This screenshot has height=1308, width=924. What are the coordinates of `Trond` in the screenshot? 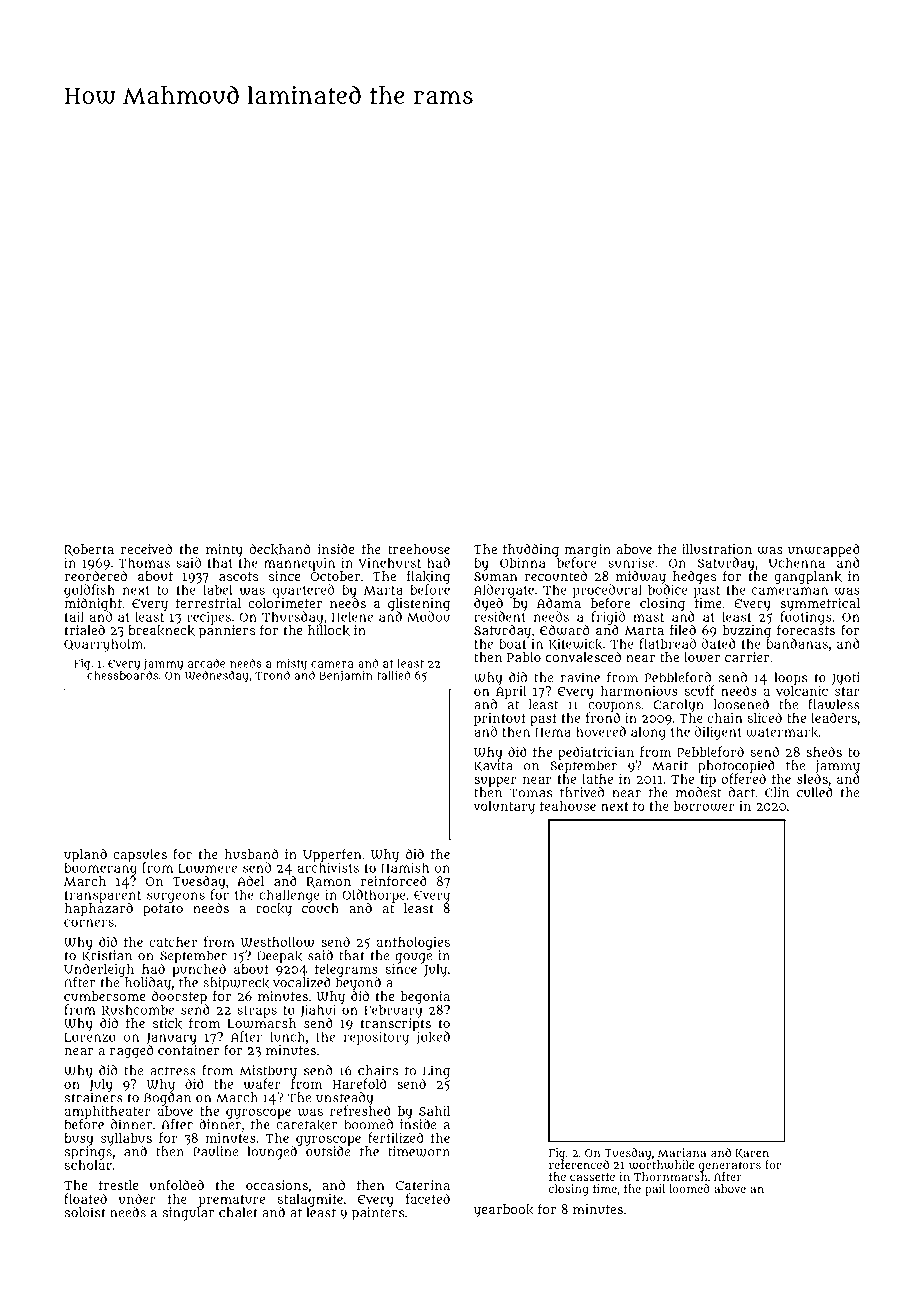 It's located at (272, 675).
